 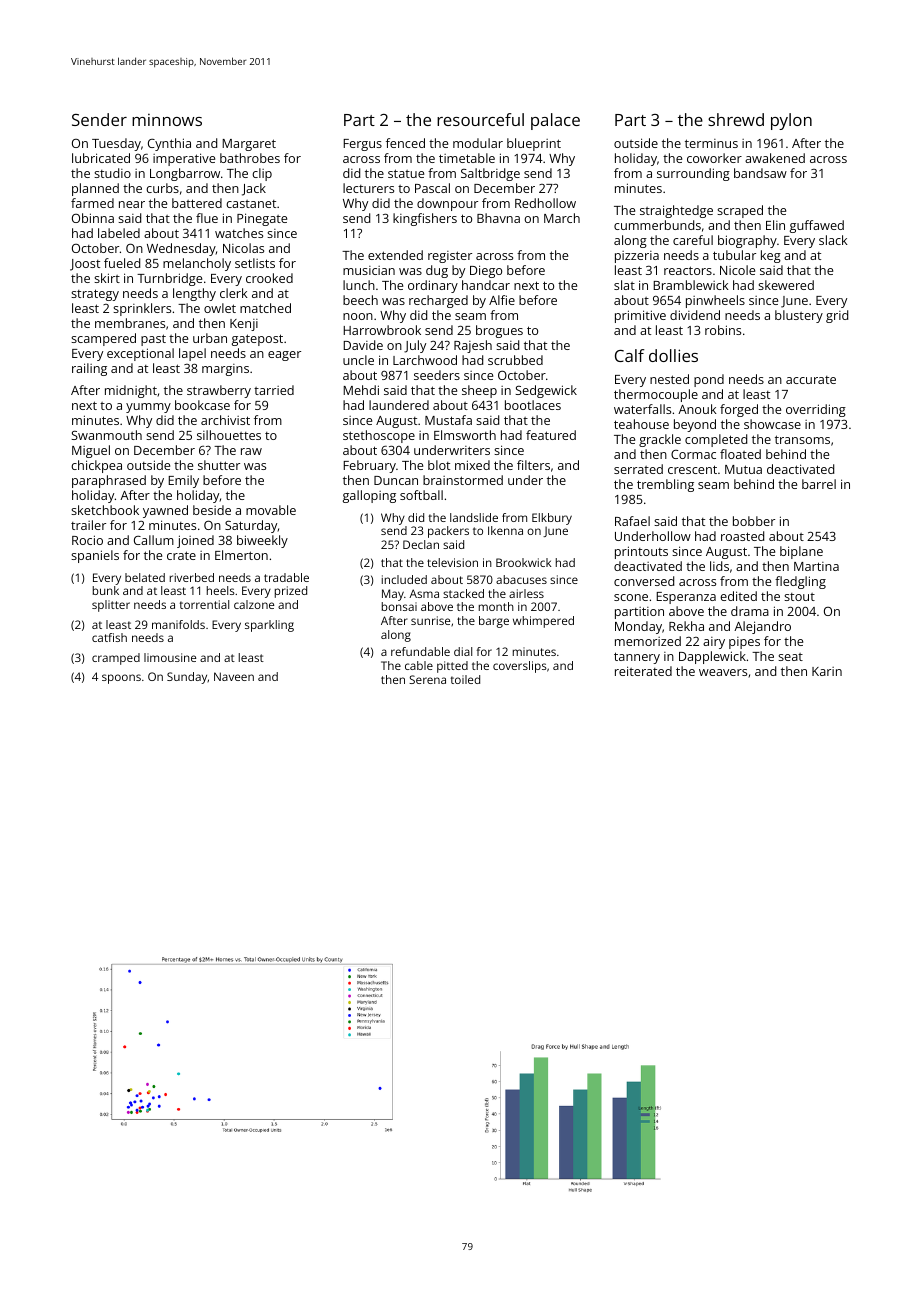 I want to click on Davide, so click(x=363, y=345).
